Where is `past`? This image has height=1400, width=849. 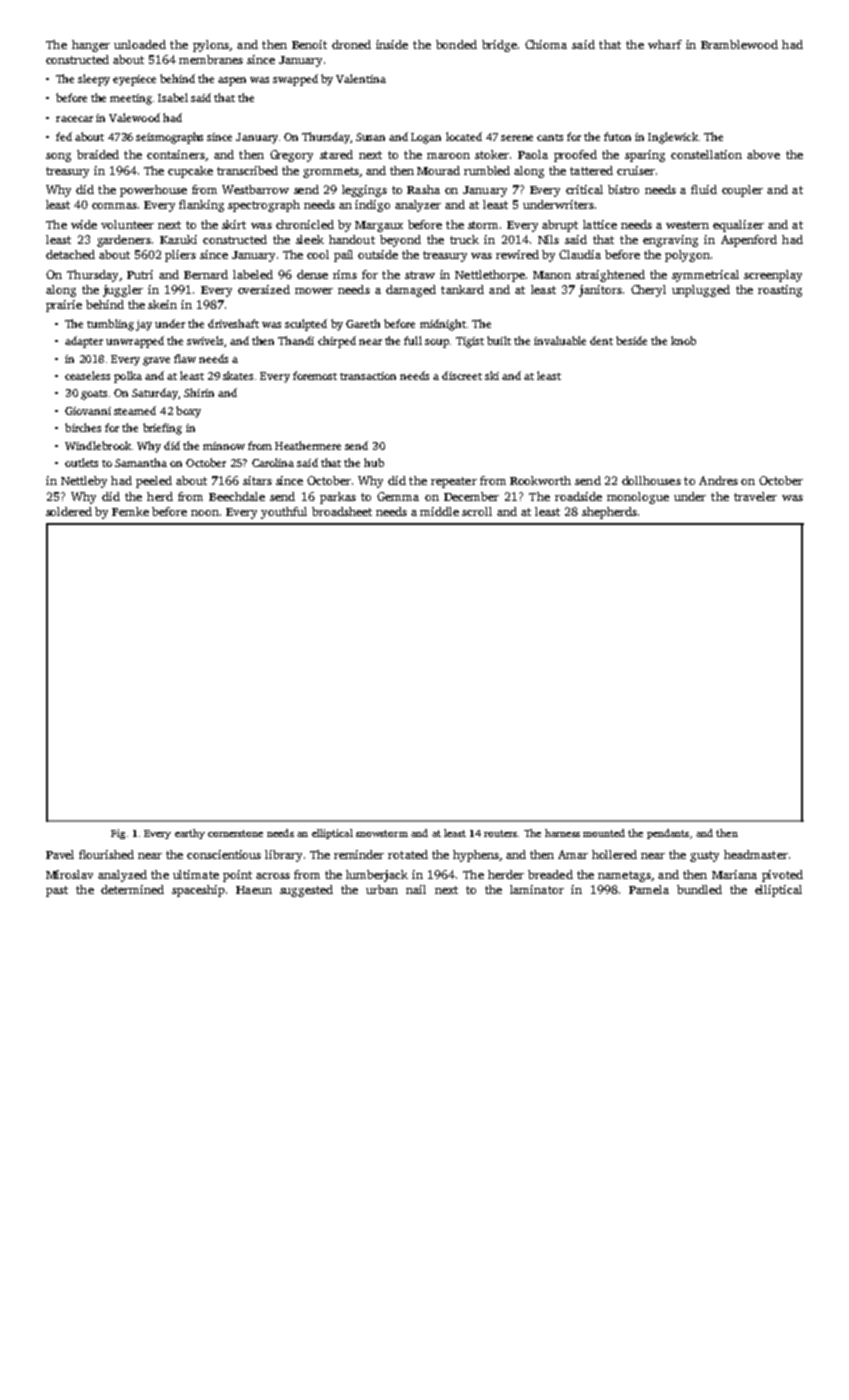
past is located at coordinates (57, 891).
